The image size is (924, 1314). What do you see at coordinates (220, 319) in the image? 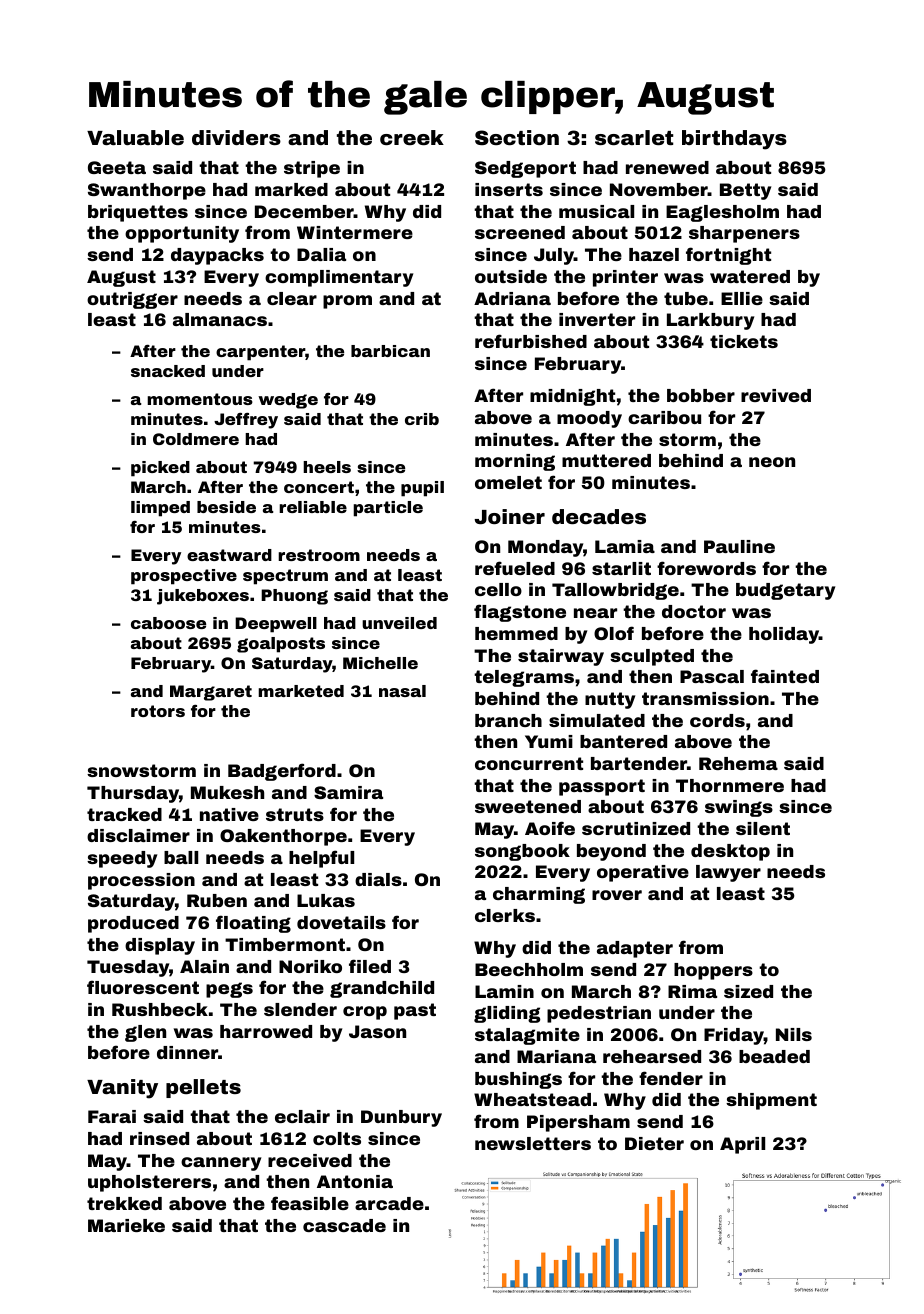
I see `almanacs` at bounding box center [220, 319].
